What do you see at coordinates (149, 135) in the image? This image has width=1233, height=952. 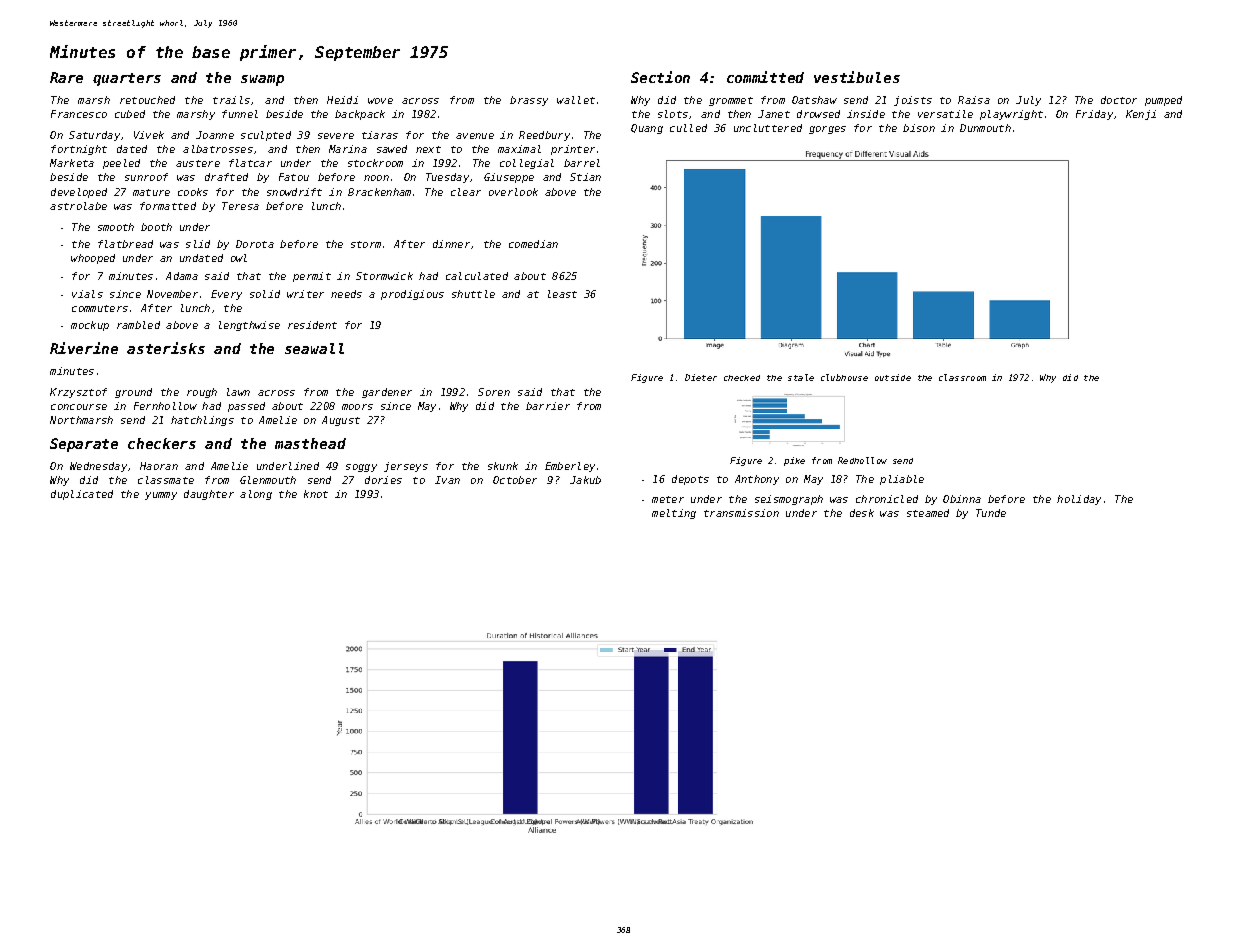 I see `Vivek` at bounding box center [149, 135].
